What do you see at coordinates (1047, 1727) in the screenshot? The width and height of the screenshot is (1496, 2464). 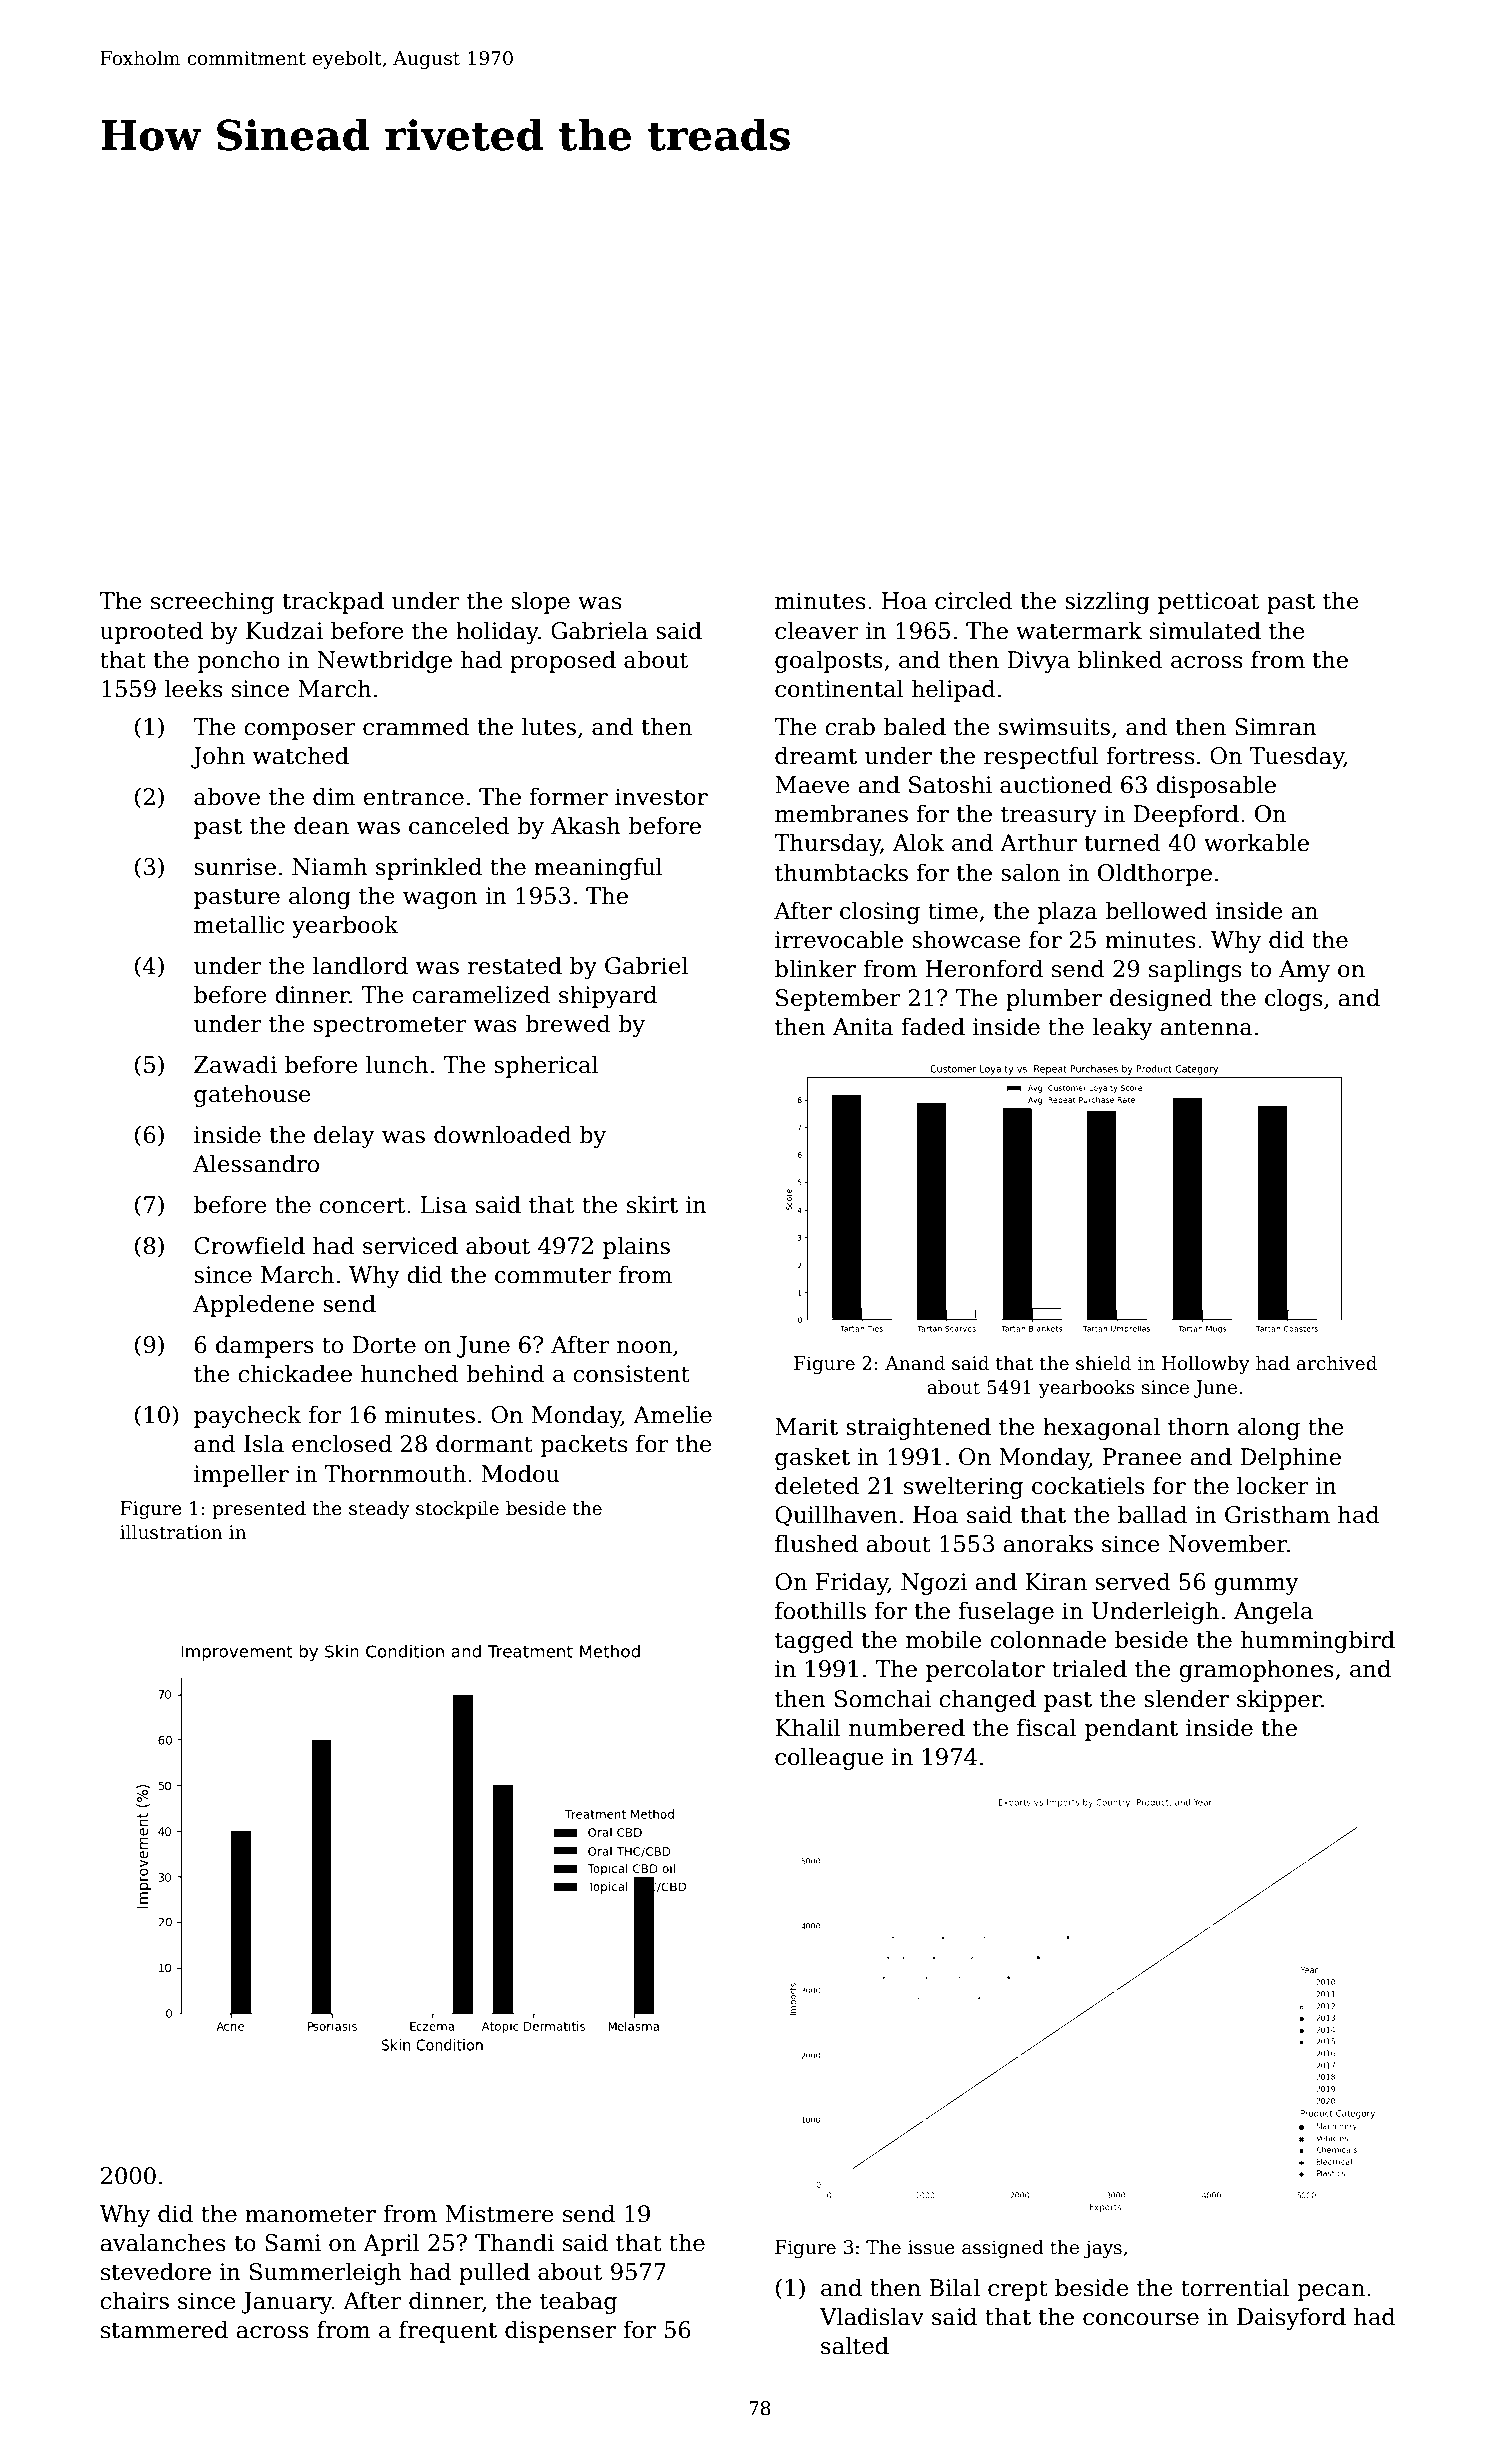 I see `fiscal` at bounding box center [1047, 1727].
